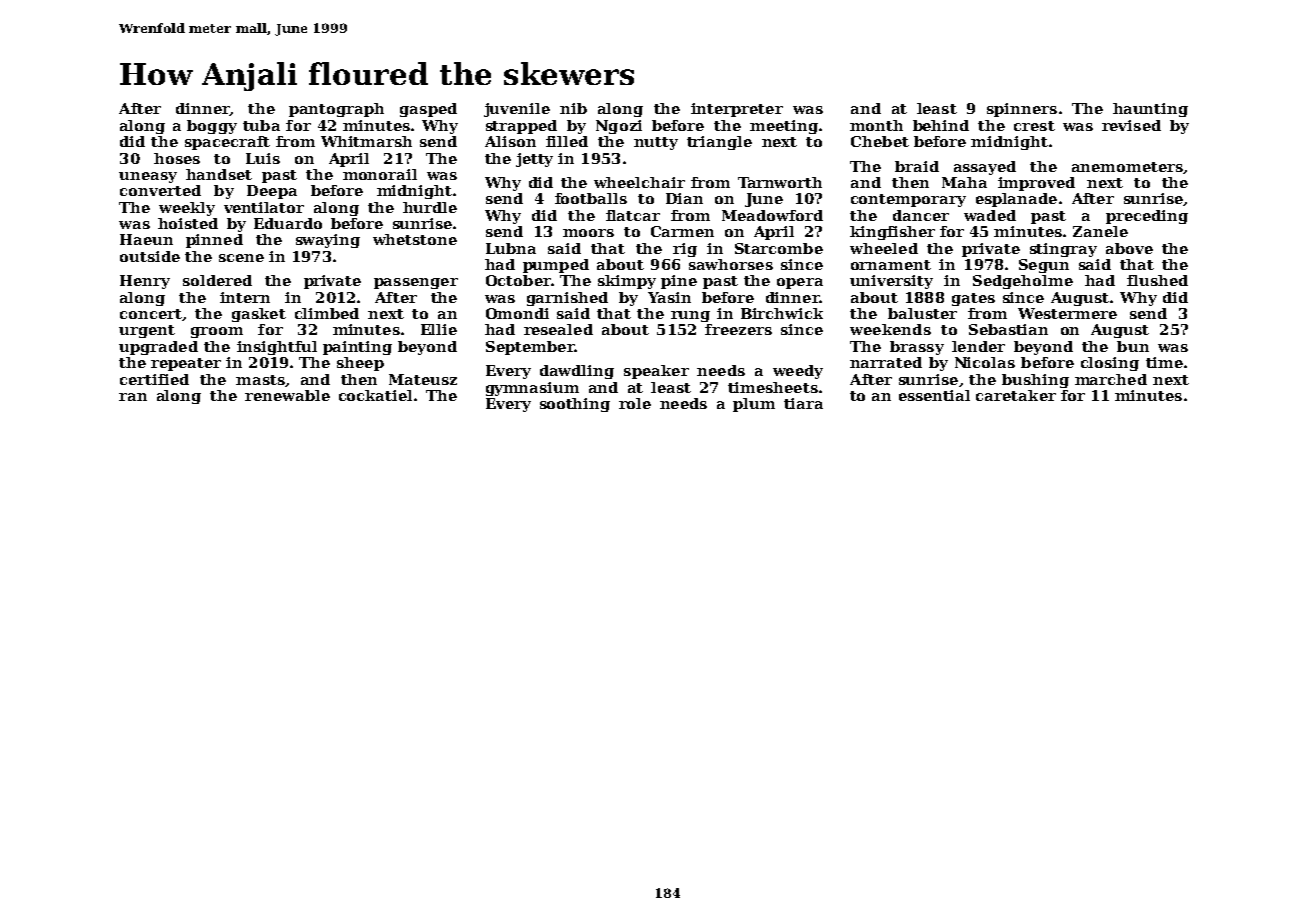 This document has height=924, width=1308. What do you see at coordinates (1067, 313) in the document?
I see `Westermere` at bounding box center [1067, 313].
